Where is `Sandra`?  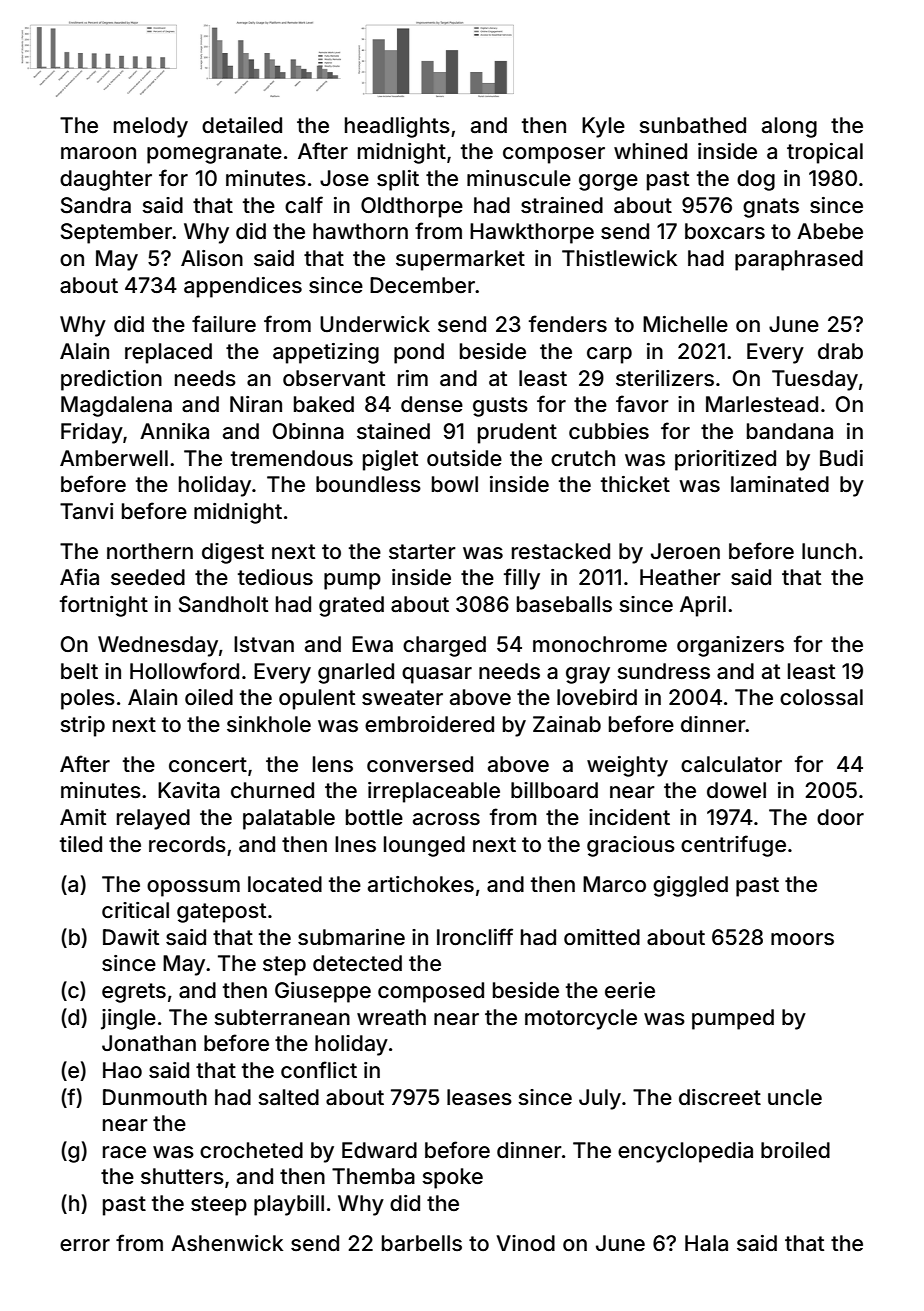
Sandra is located at coordinates (96, 205).
